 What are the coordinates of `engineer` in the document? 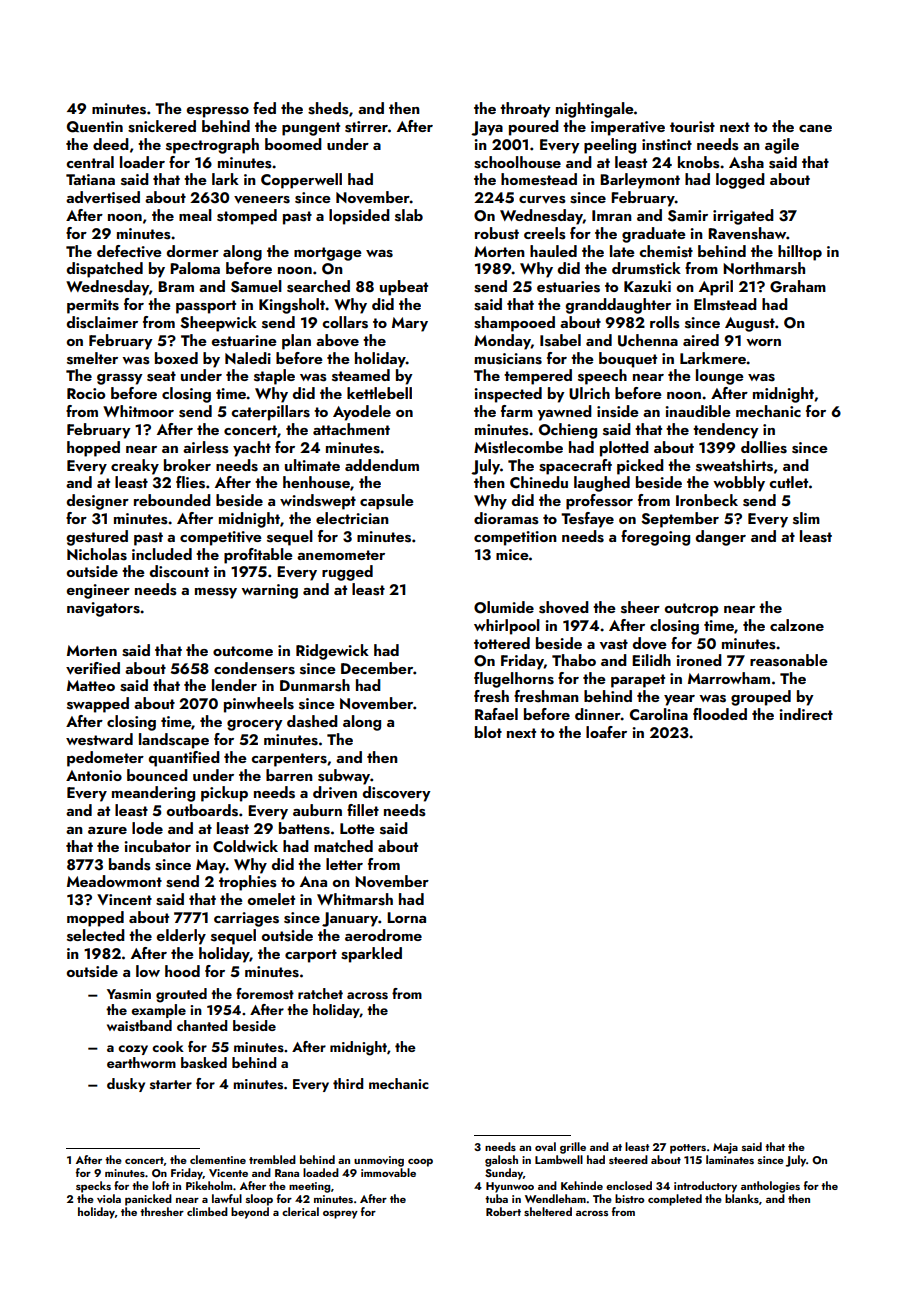 It's located at (98, 591).
